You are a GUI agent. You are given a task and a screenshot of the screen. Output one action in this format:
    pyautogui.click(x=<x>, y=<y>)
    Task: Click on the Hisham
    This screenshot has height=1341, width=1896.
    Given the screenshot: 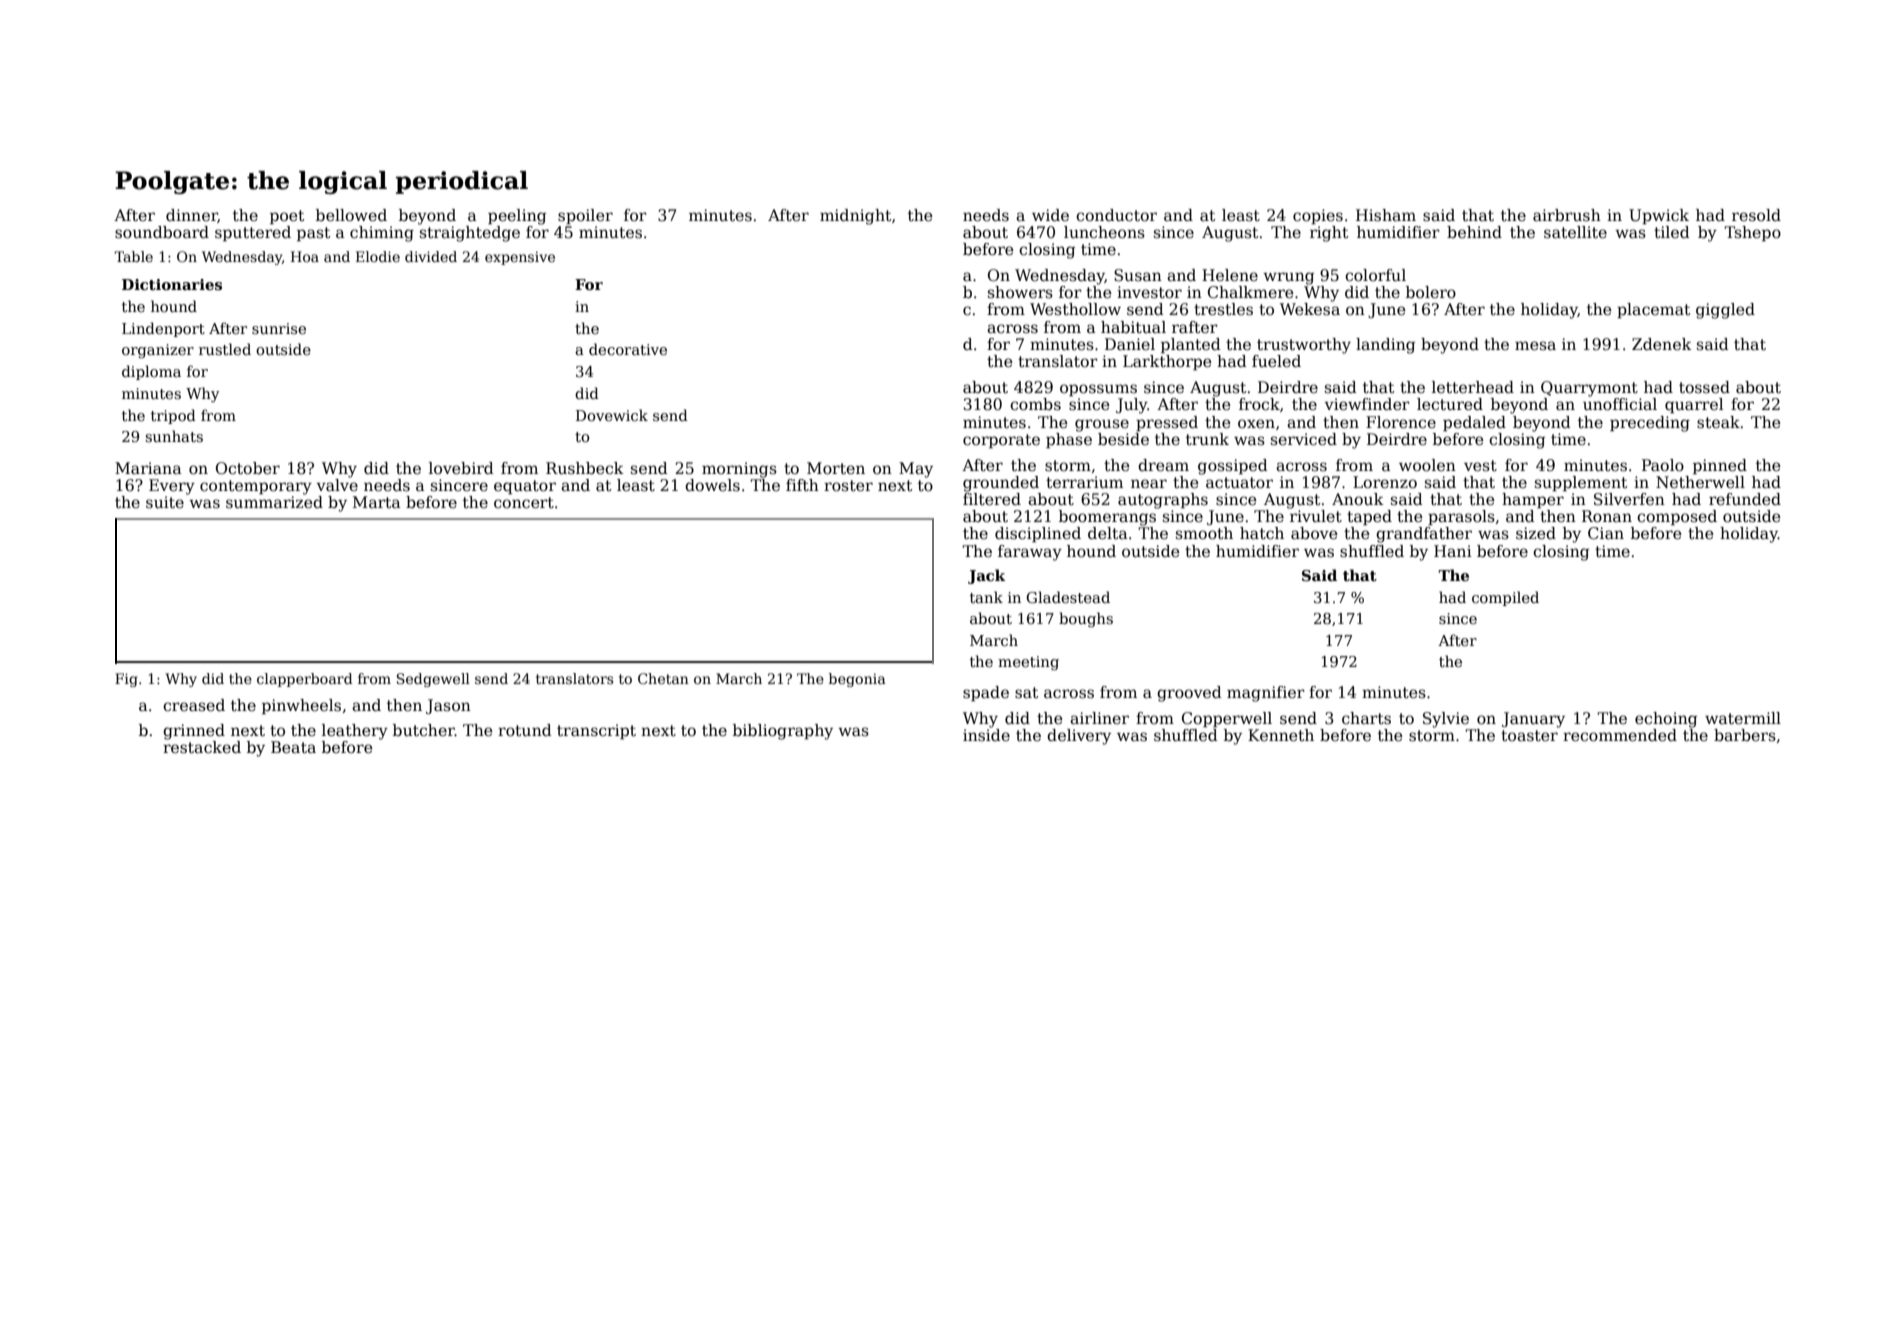 What is the action you would take?
    pyautogui.click(x=1386, y=215)
